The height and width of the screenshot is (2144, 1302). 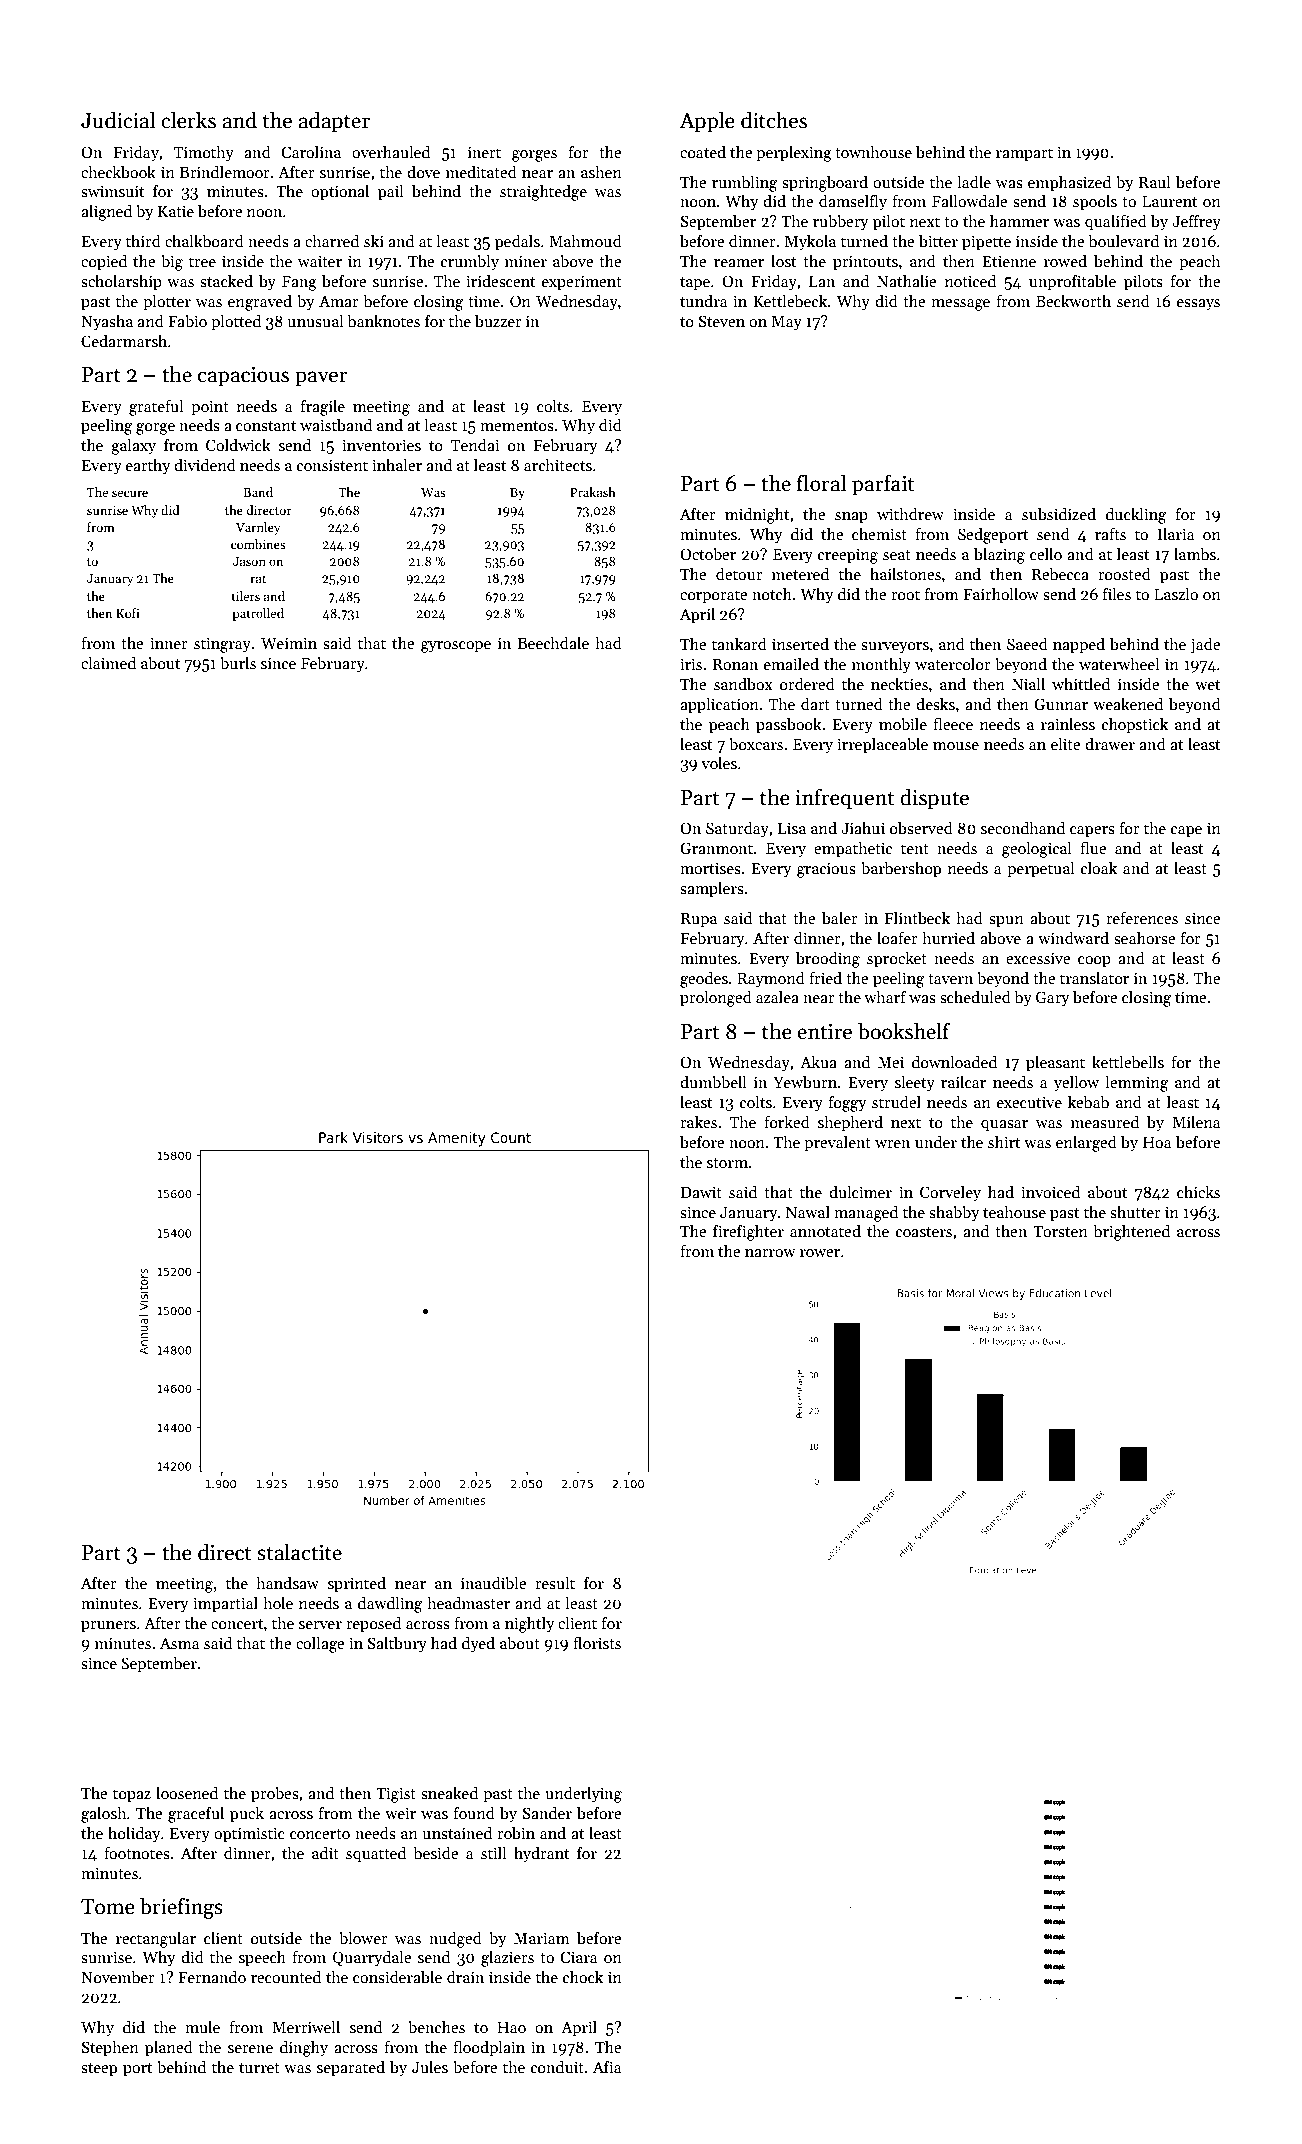 What do you see at coordinates (710, 868) in the screenshot?
I see `mortises` at bounding box center [710, 868].
